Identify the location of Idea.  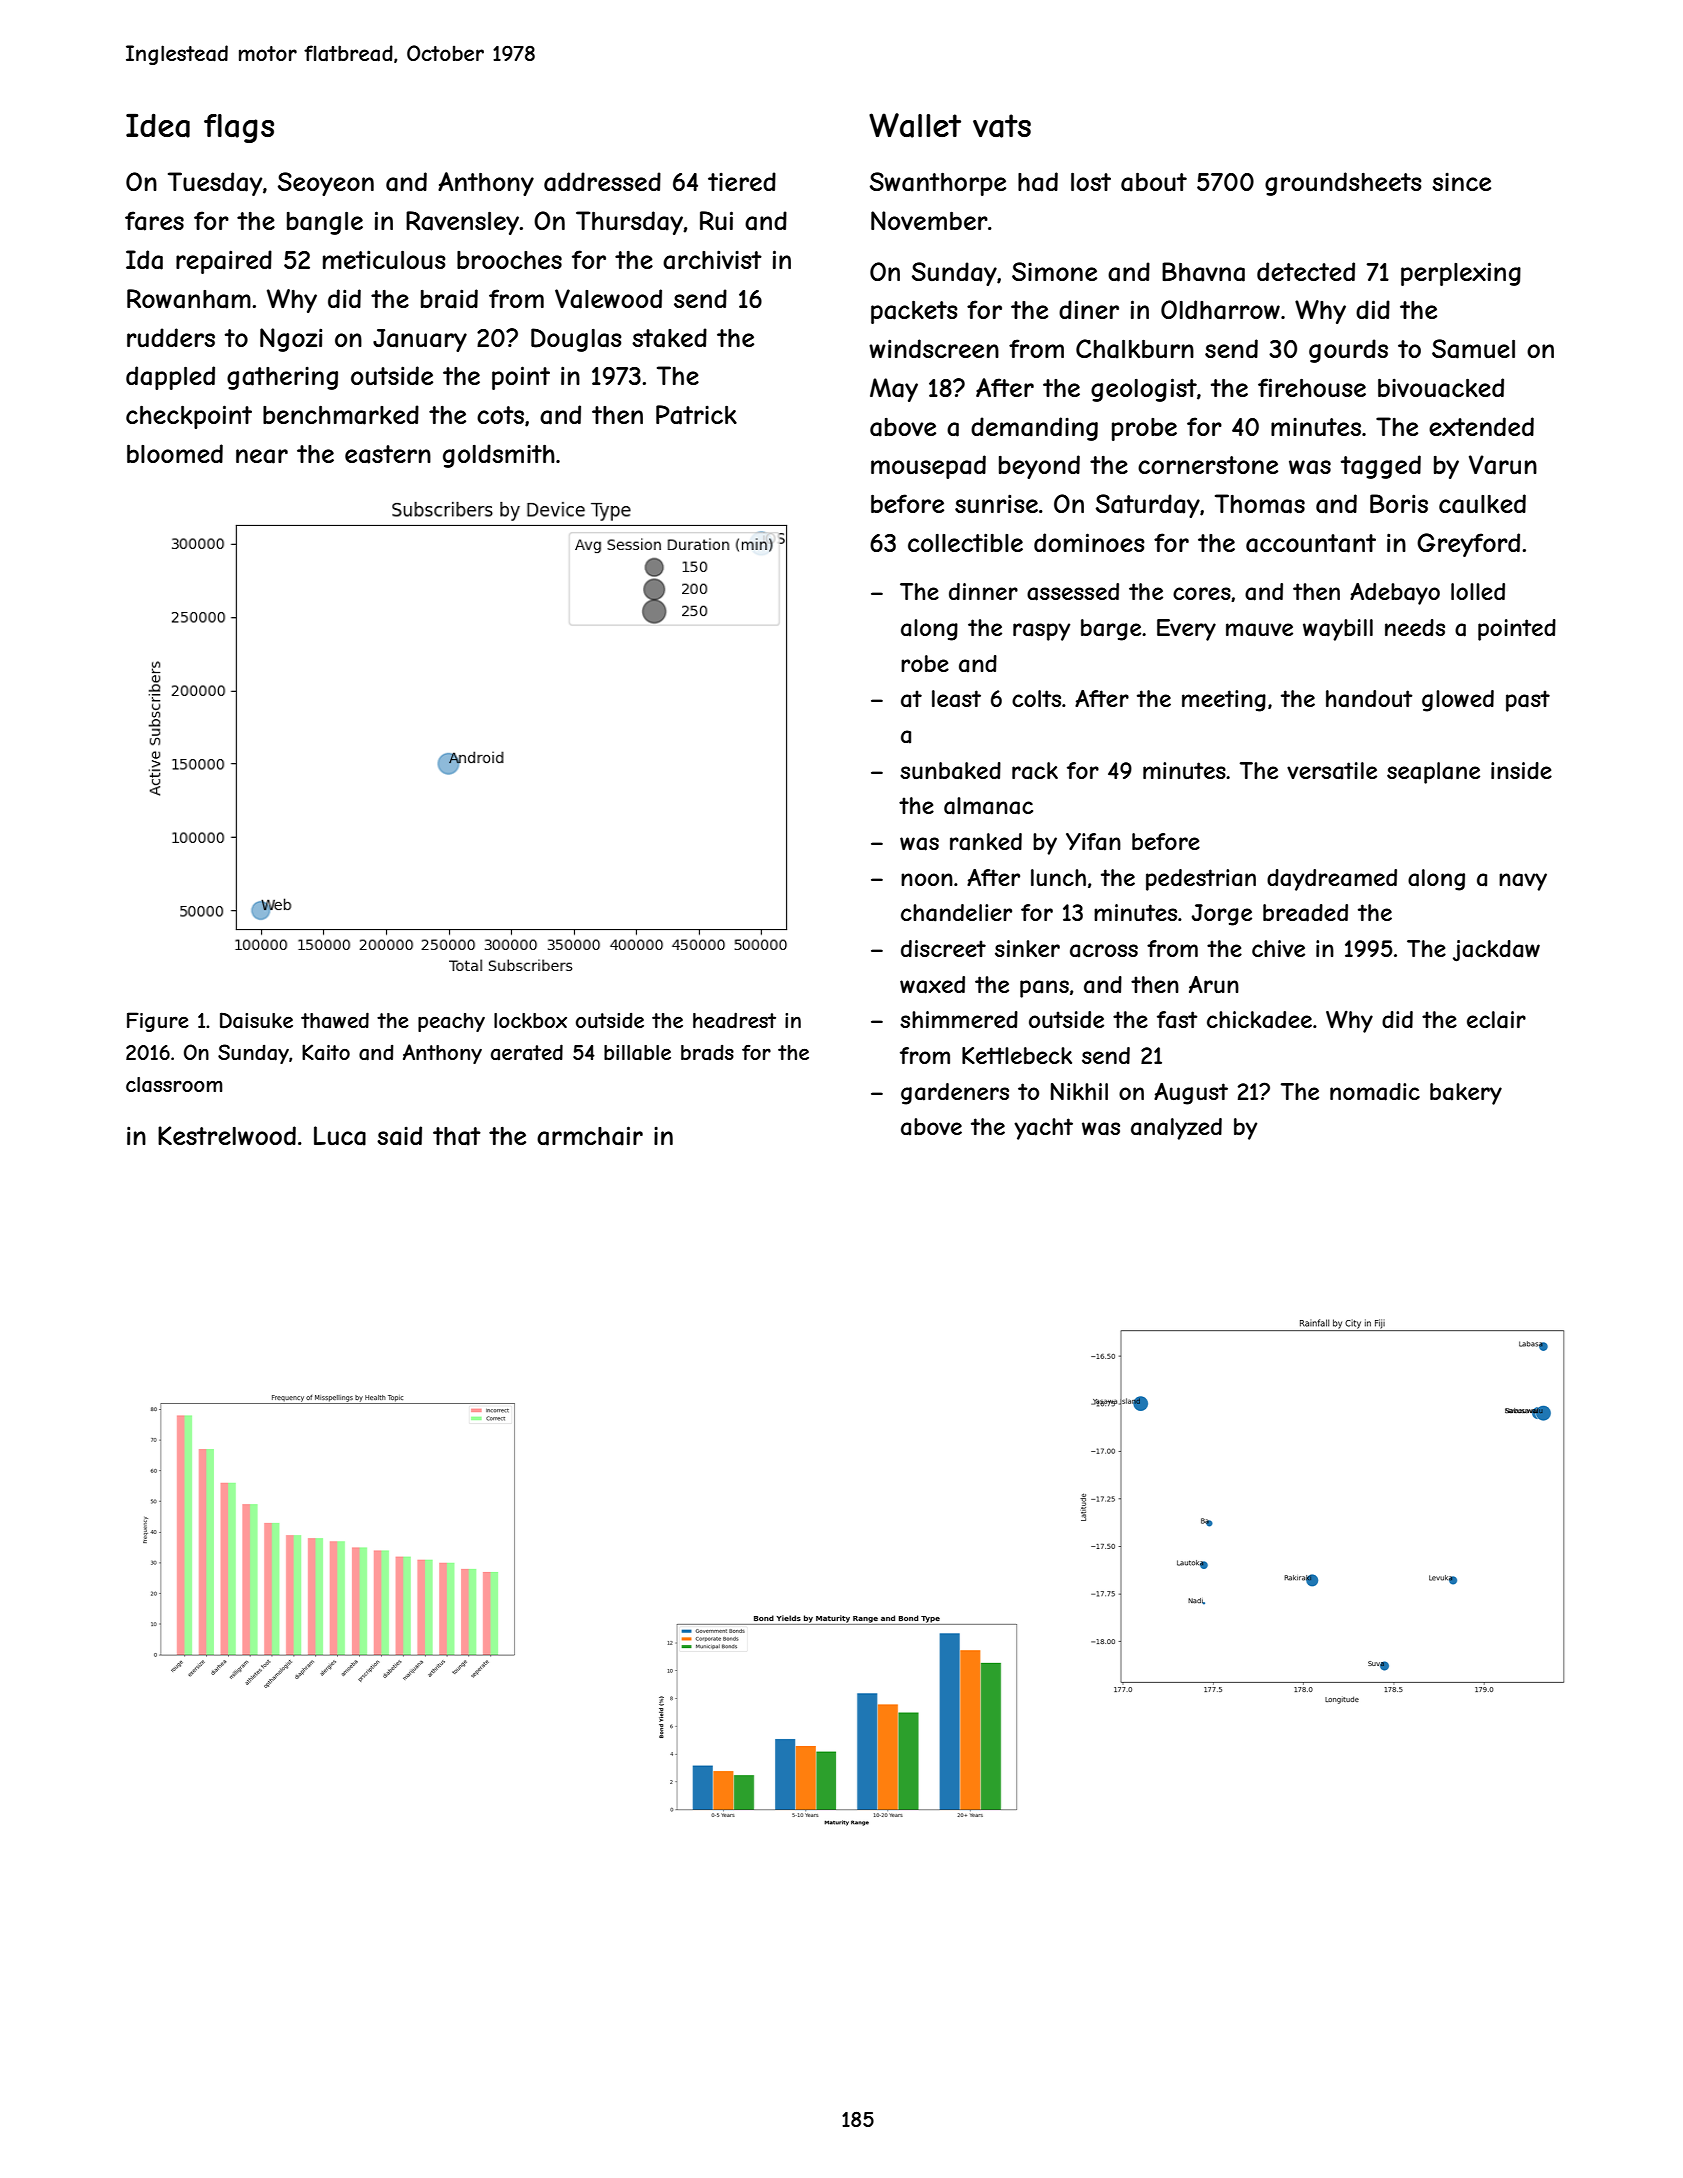
(158, 125).
